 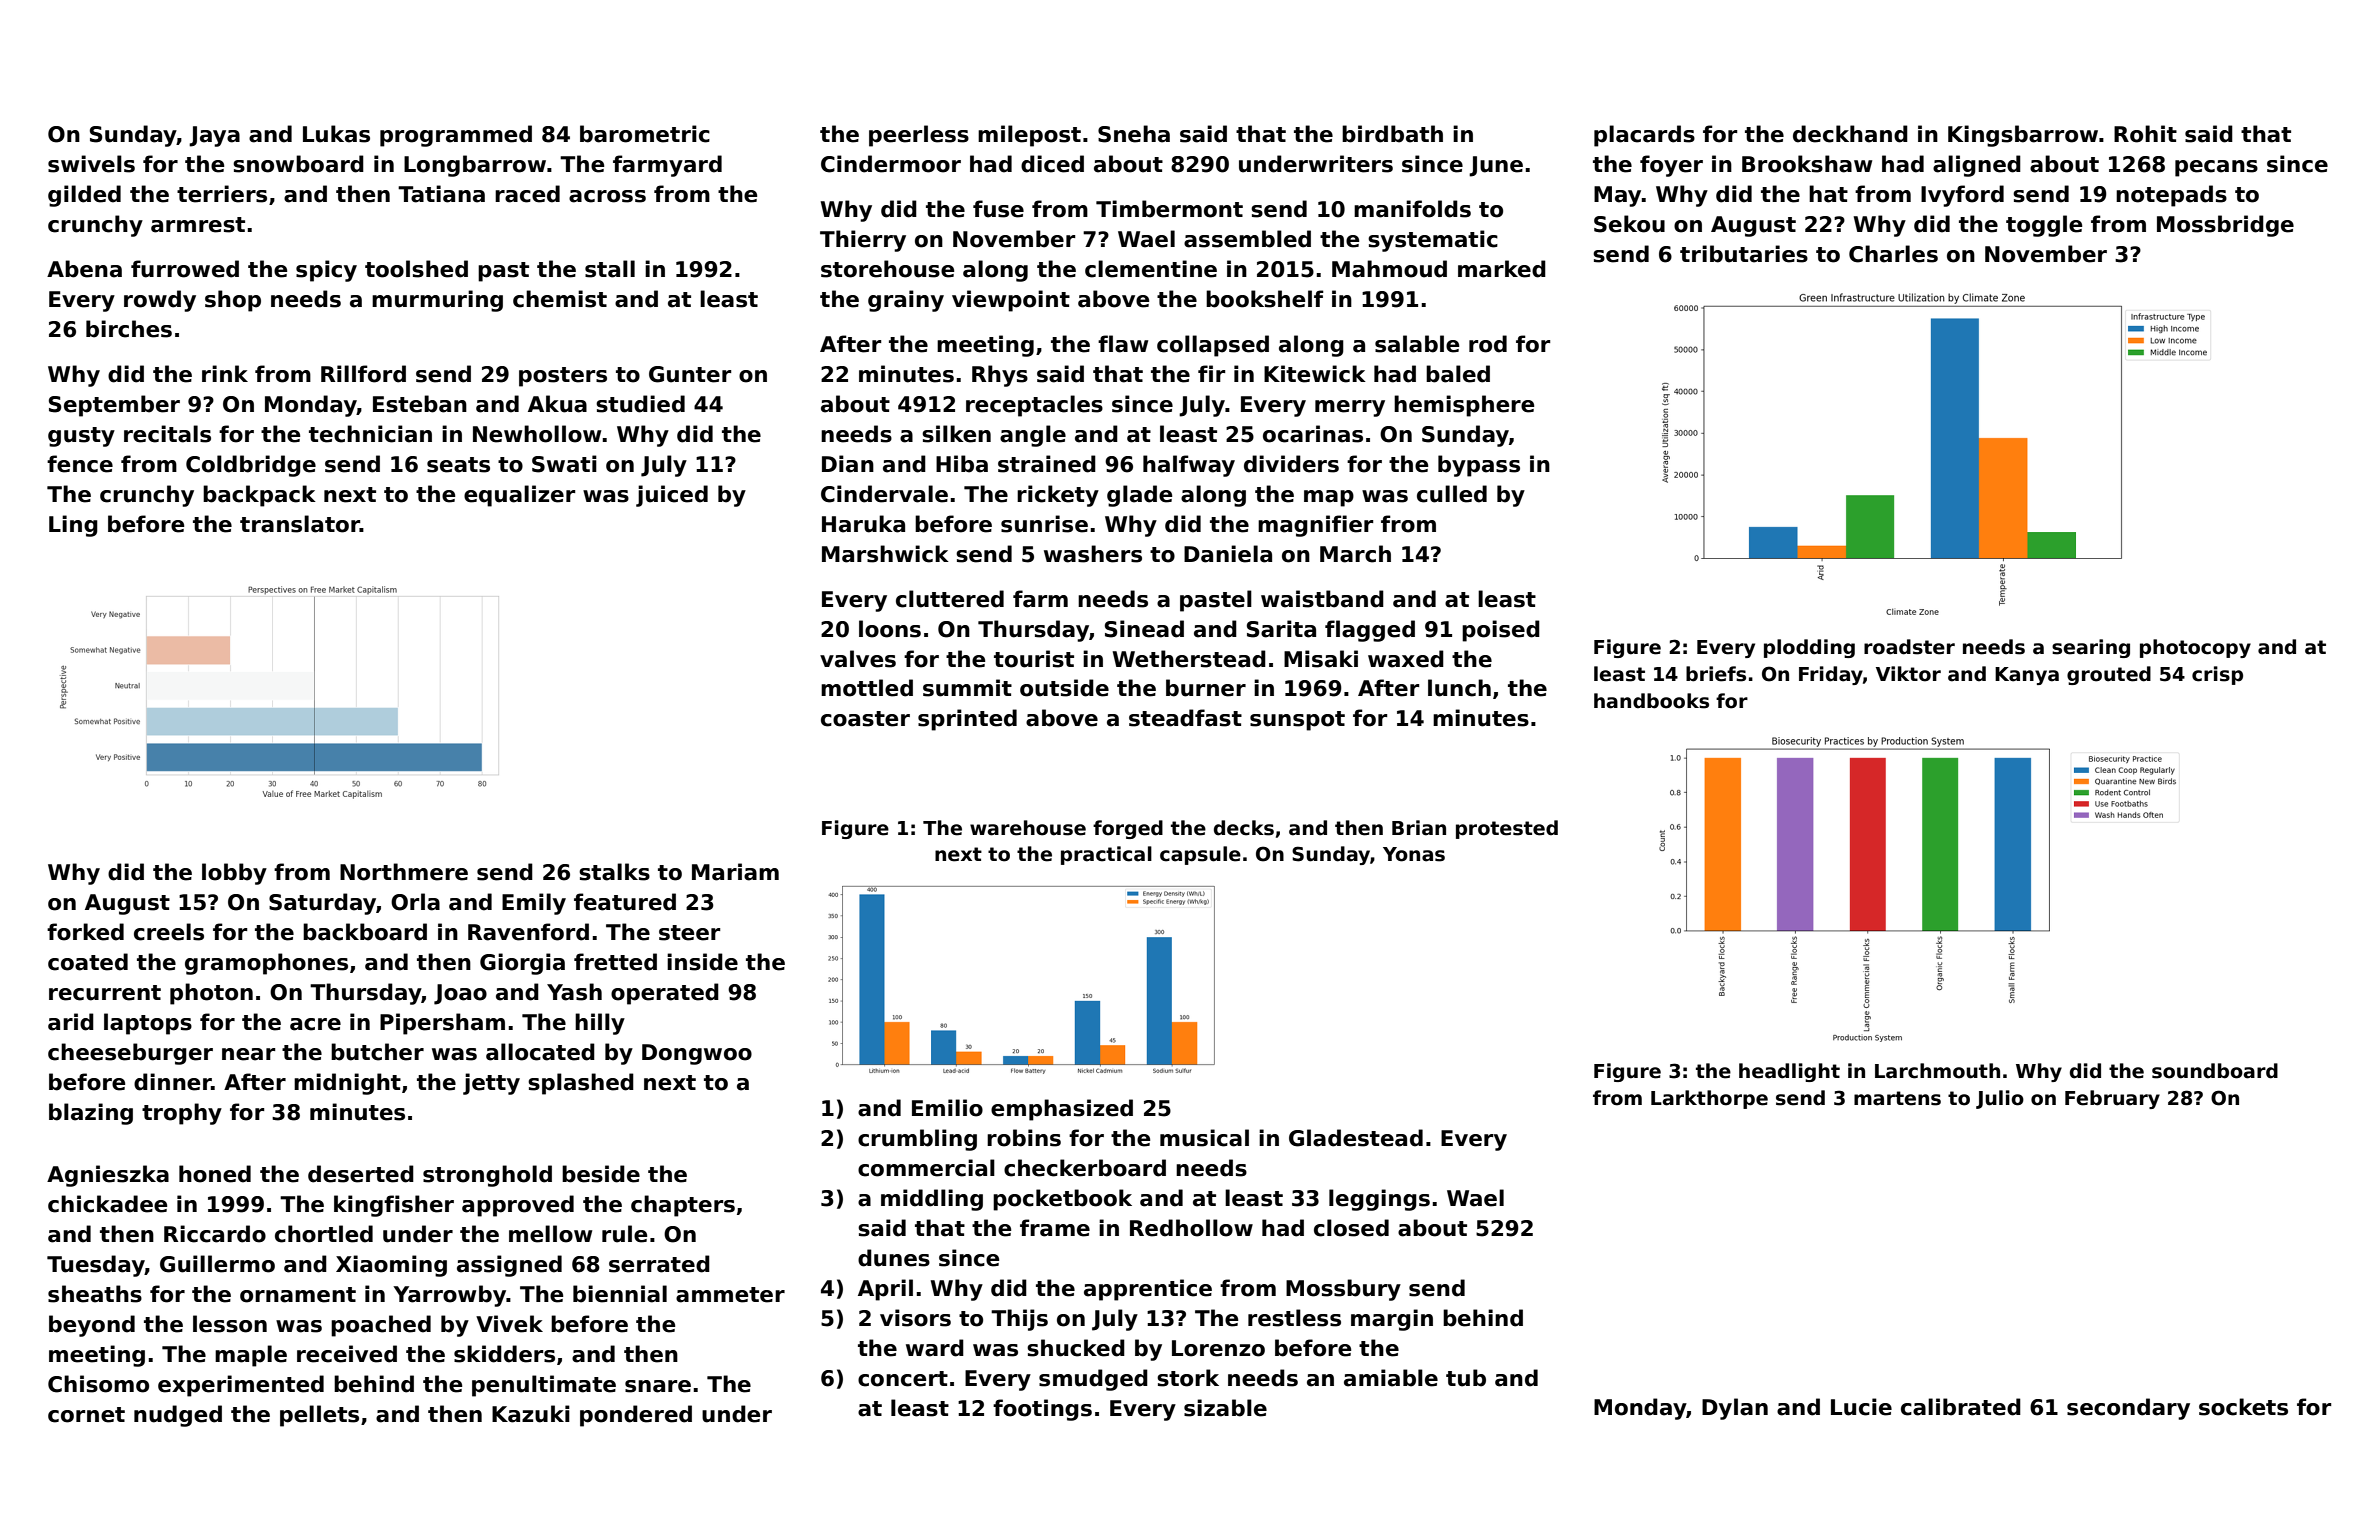 What do you see at coordinates (391, 1266) in the document?
I see `Xiaoming` at bounding box center [391, 1266].
